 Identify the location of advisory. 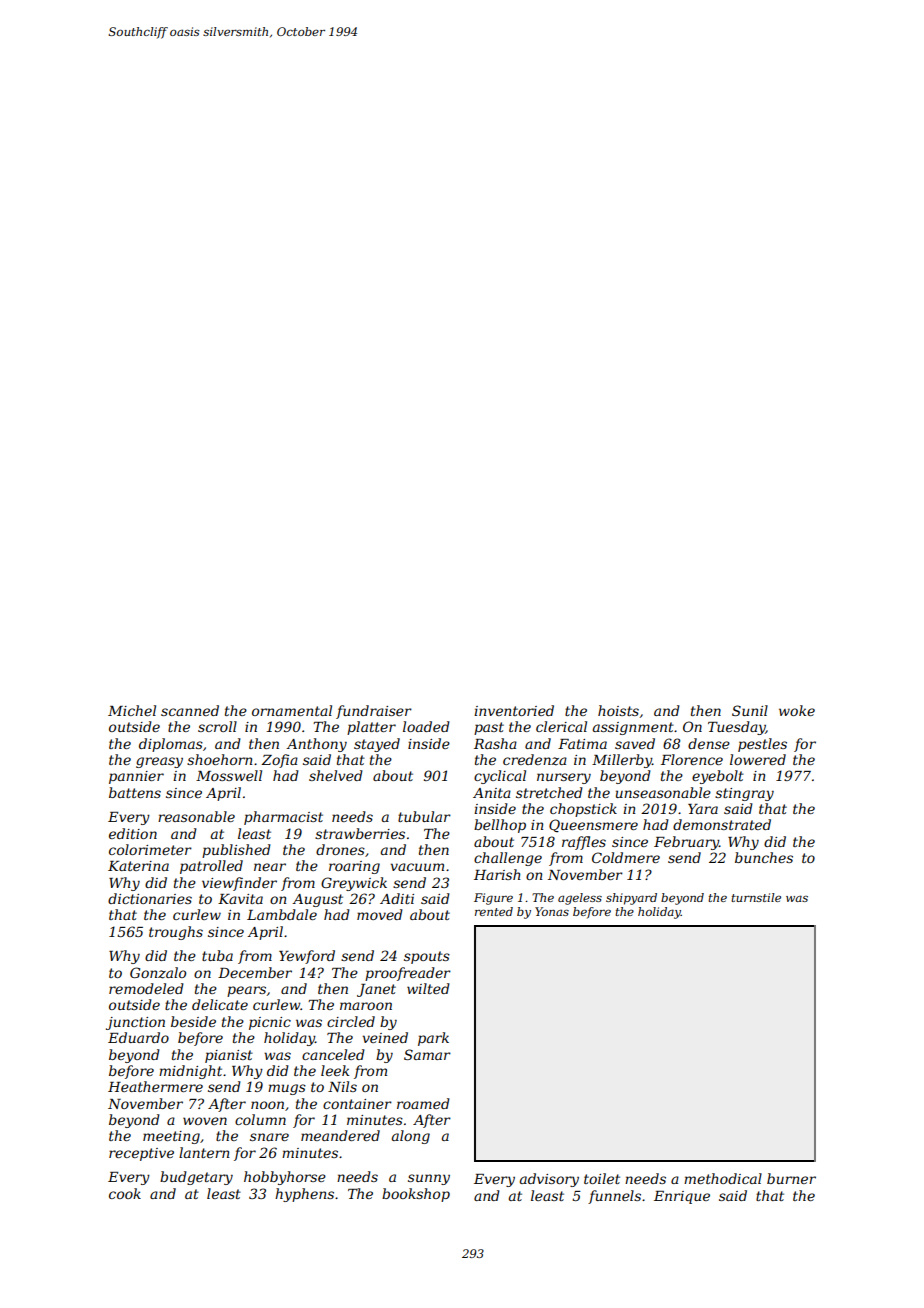
(549, 1180).
